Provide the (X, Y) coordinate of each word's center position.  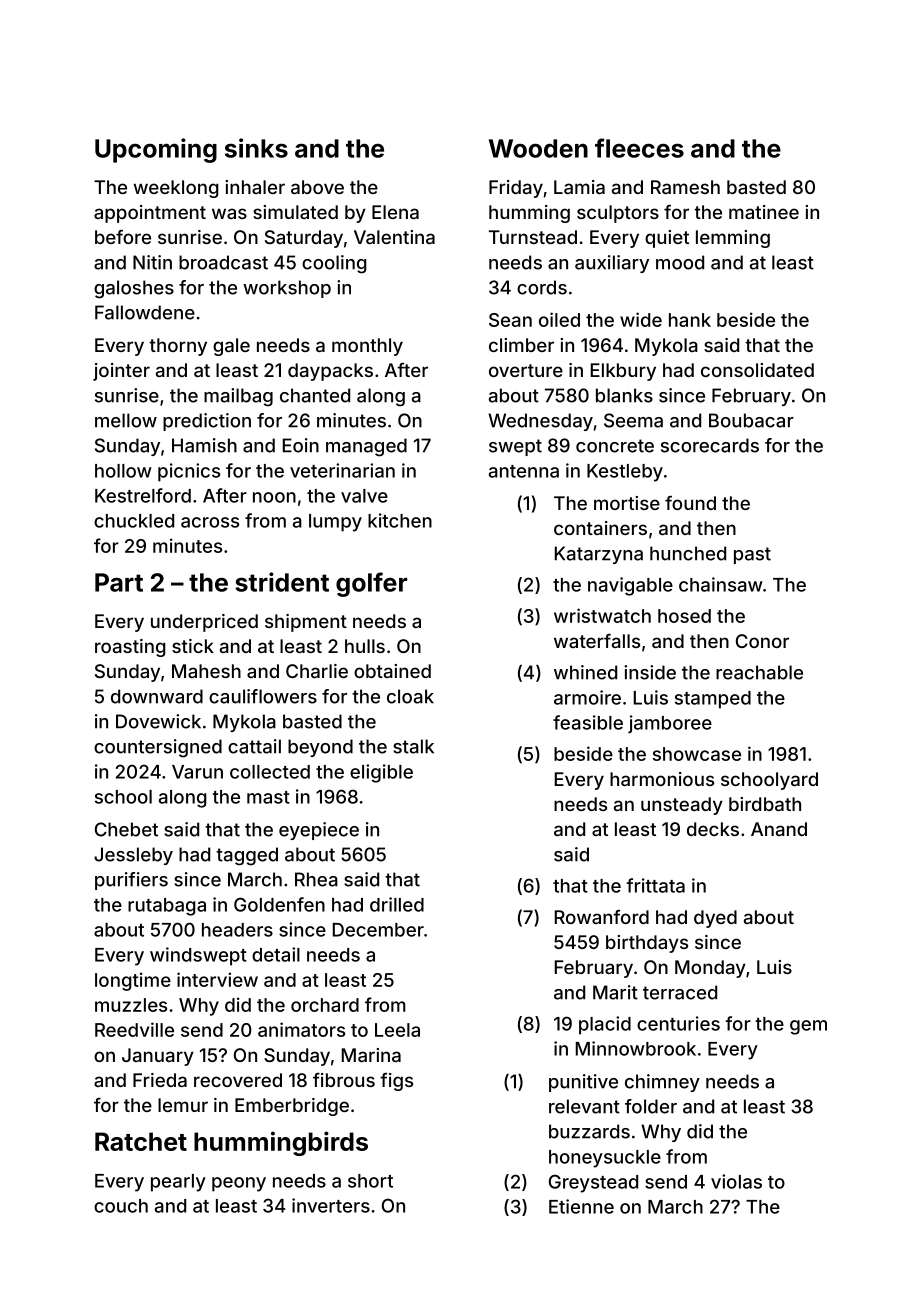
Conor (762, 641)
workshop (287, 289)
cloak (410, 696)
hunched (688, 553)
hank (690, 320)
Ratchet (141, 1141)
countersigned (158, 748)
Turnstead (533, 237)
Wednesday (540, 422)
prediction (207, 422)
